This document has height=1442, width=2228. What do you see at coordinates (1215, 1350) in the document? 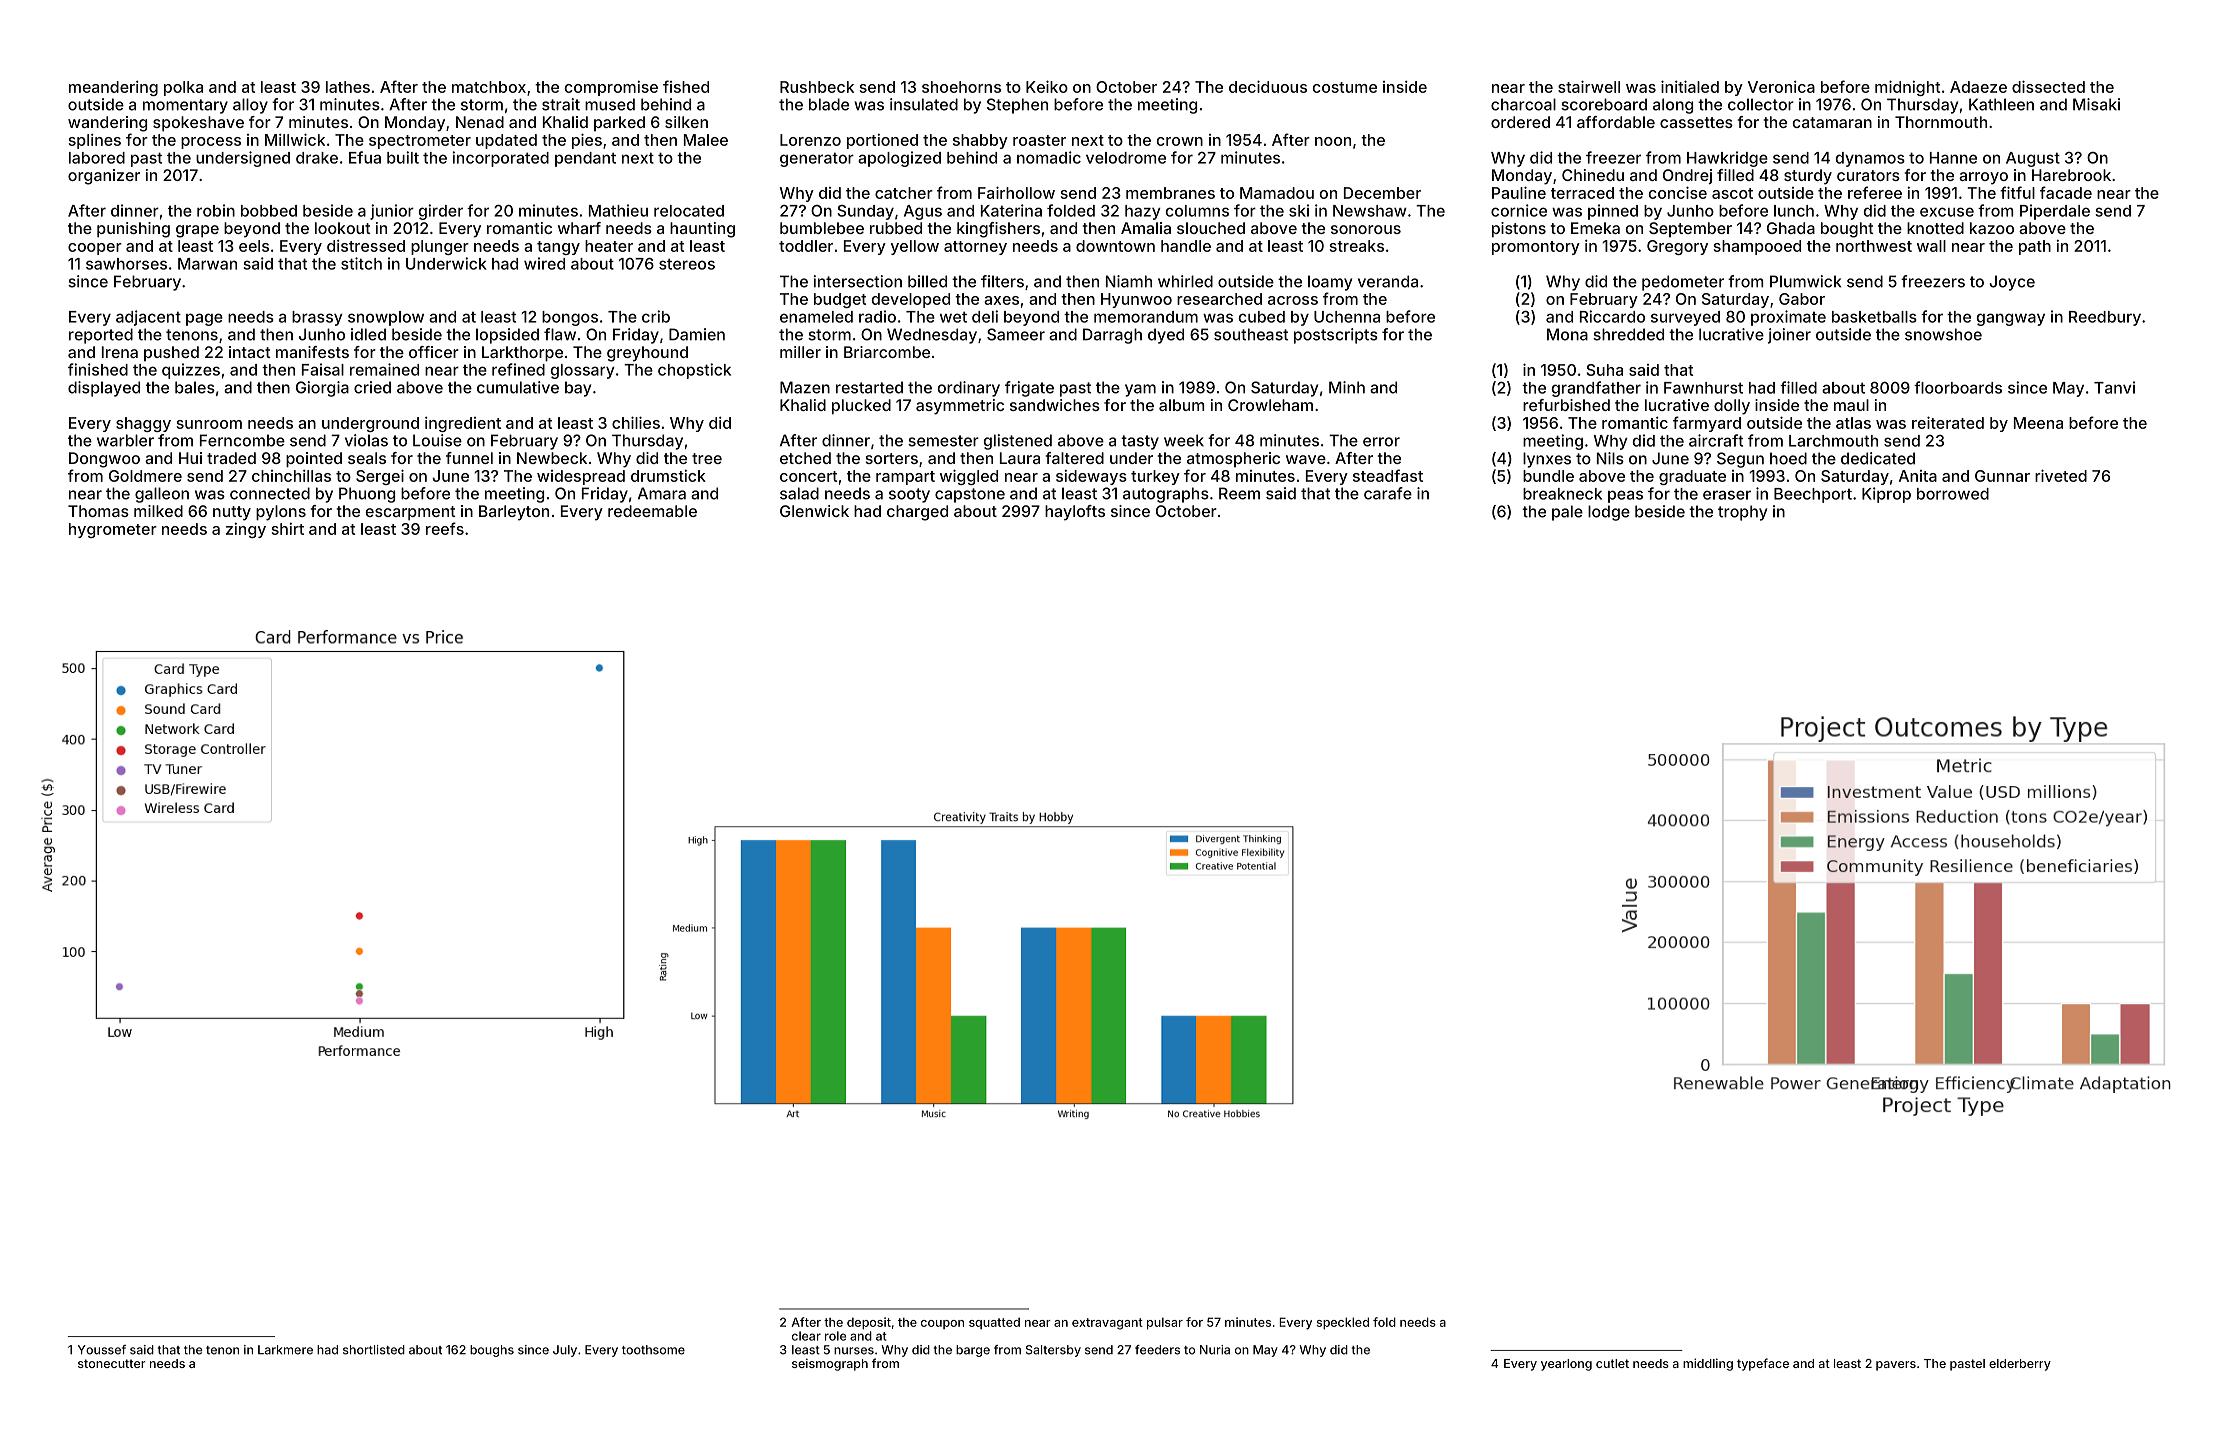
I see `Nuria` at bounding box center [1215, 1350].
